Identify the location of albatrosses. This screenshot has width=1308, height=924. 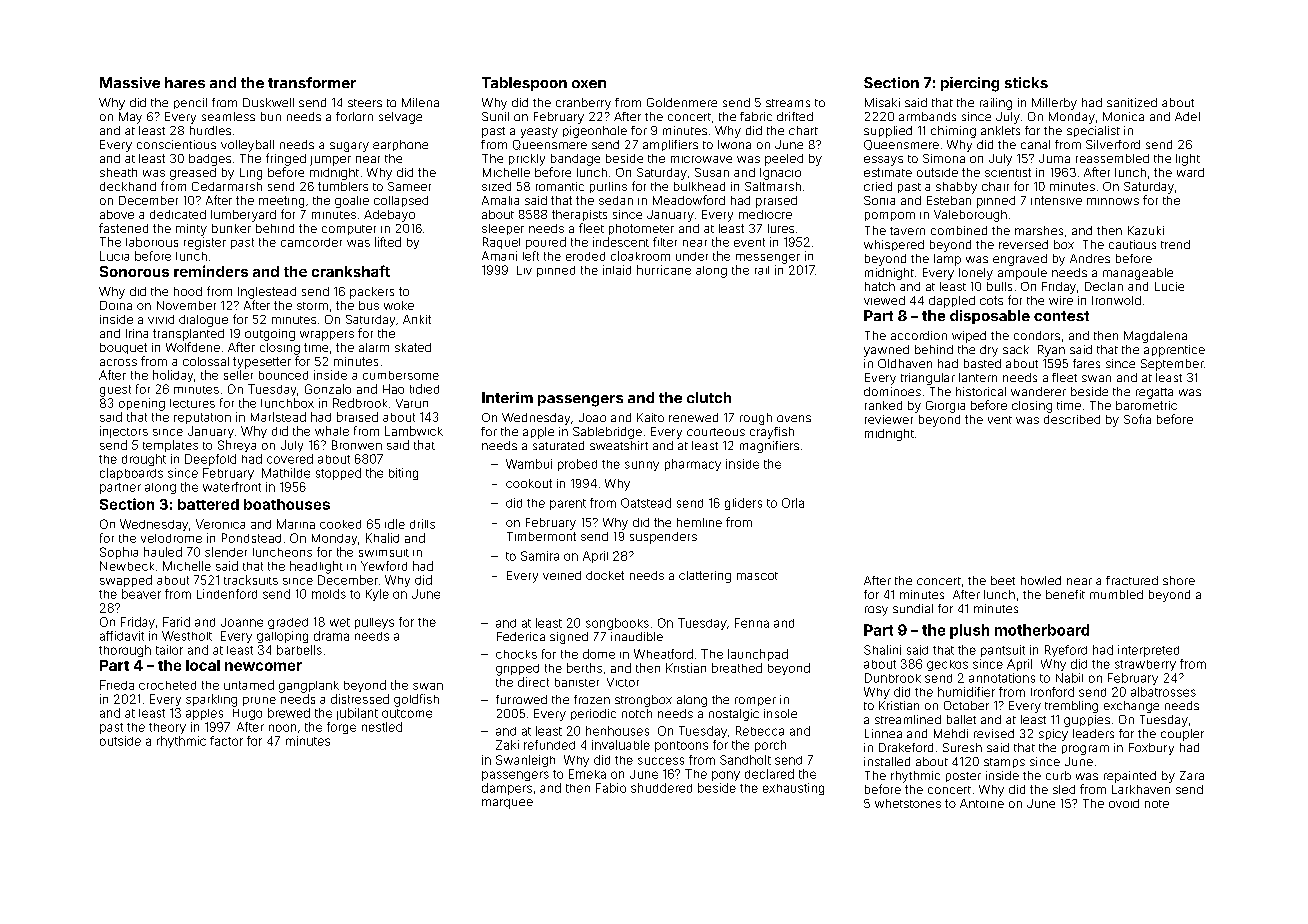
(1163, 692).
